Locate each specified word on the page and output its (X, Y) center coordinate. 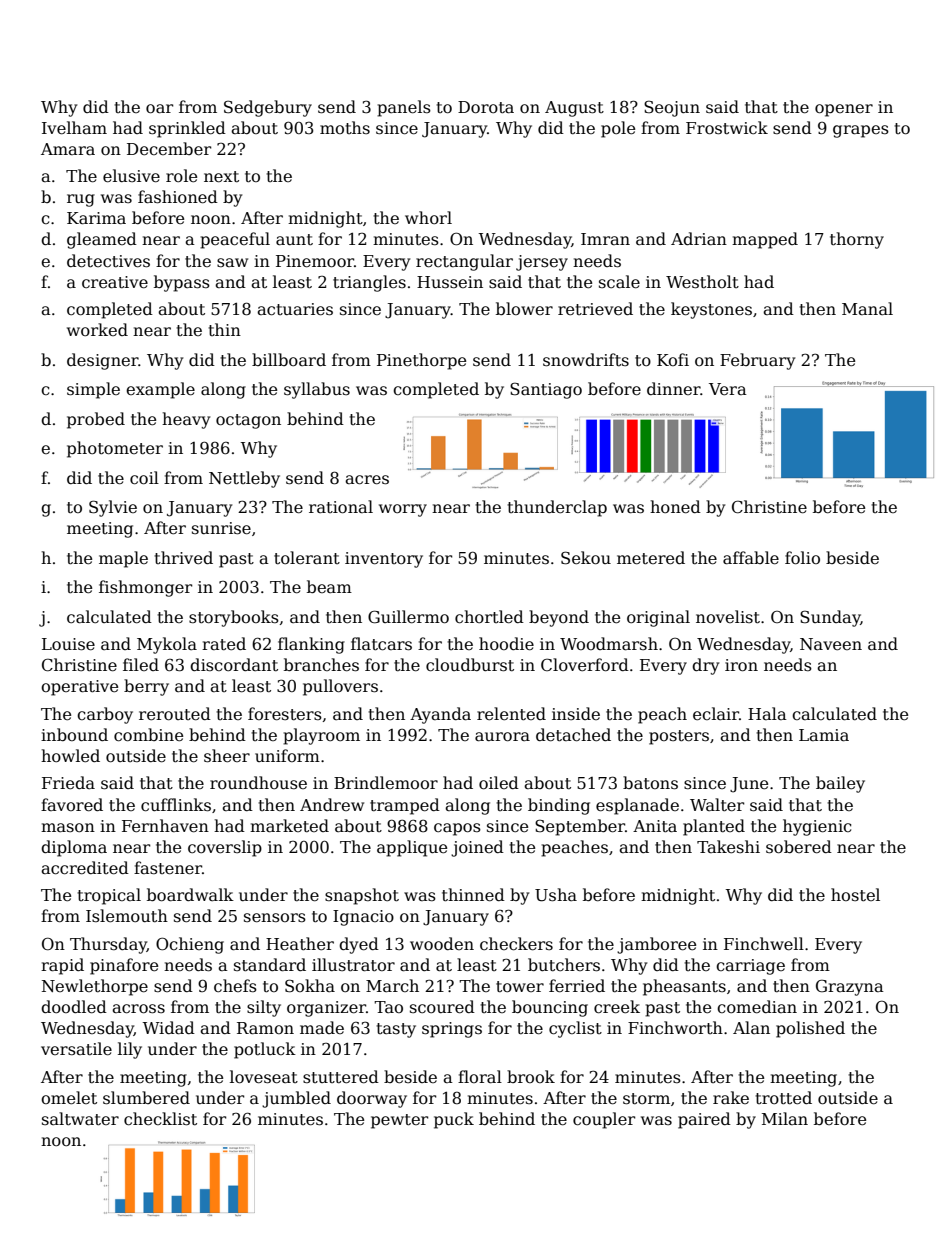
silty (264, 1008)
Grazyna (850, 988)
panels (404, 108)
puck (454, 1120)
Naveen (831, 644)
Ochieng (190, 945)
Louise (68, 644)
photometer (115, 449)
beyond (559, 618)
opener (844, 110)
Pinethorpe (421, 361)
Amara (68, 149)
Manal (867, 308)
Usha (556, 895)
